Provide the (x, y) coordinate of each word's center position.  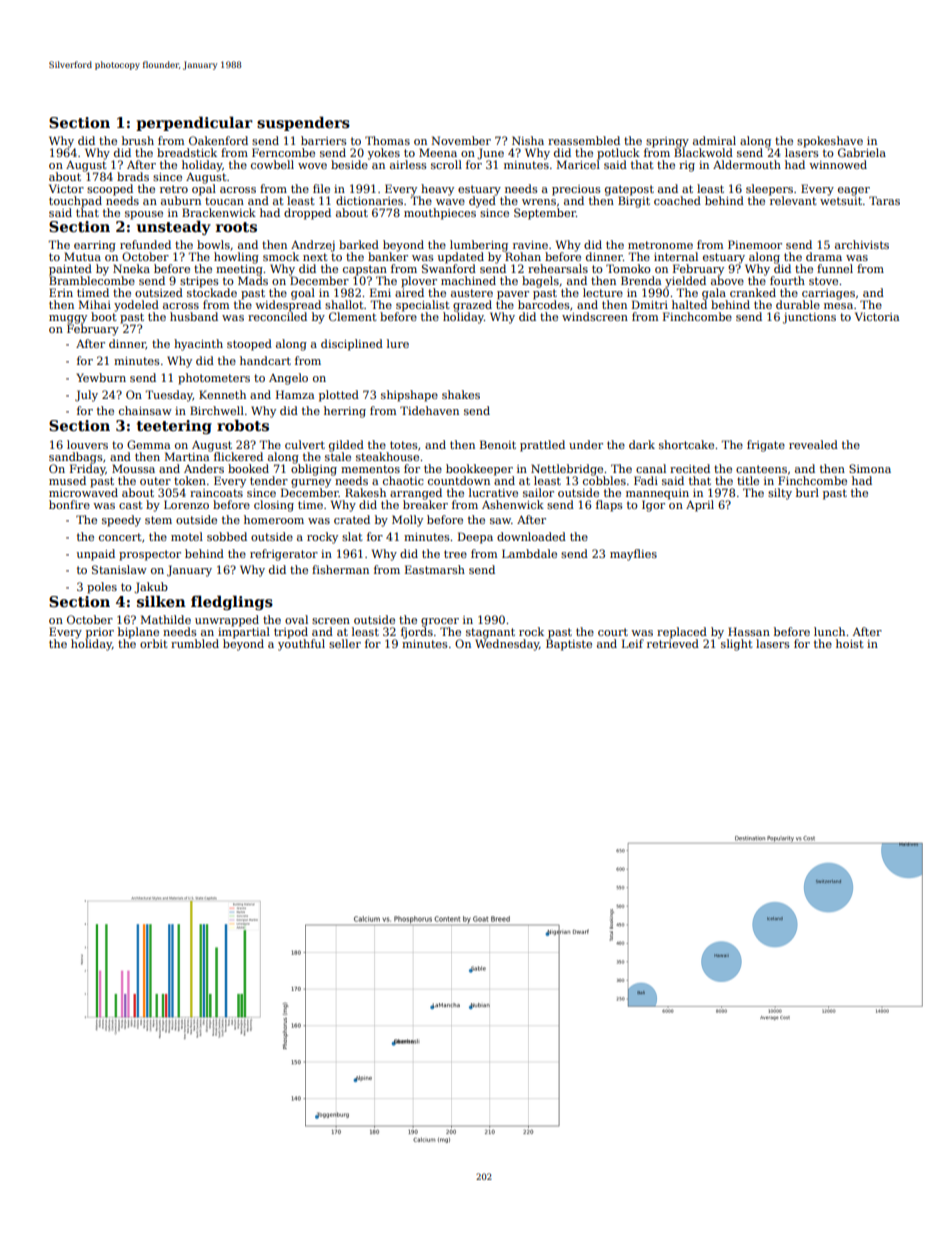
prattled (542, 446)
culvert (305, 444)
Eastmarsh (435, 569)
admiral (714, 140)
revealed (813, 444)
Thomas (387, 140)
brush (138, 140)
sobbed (227, 536)
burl (807, 492)
